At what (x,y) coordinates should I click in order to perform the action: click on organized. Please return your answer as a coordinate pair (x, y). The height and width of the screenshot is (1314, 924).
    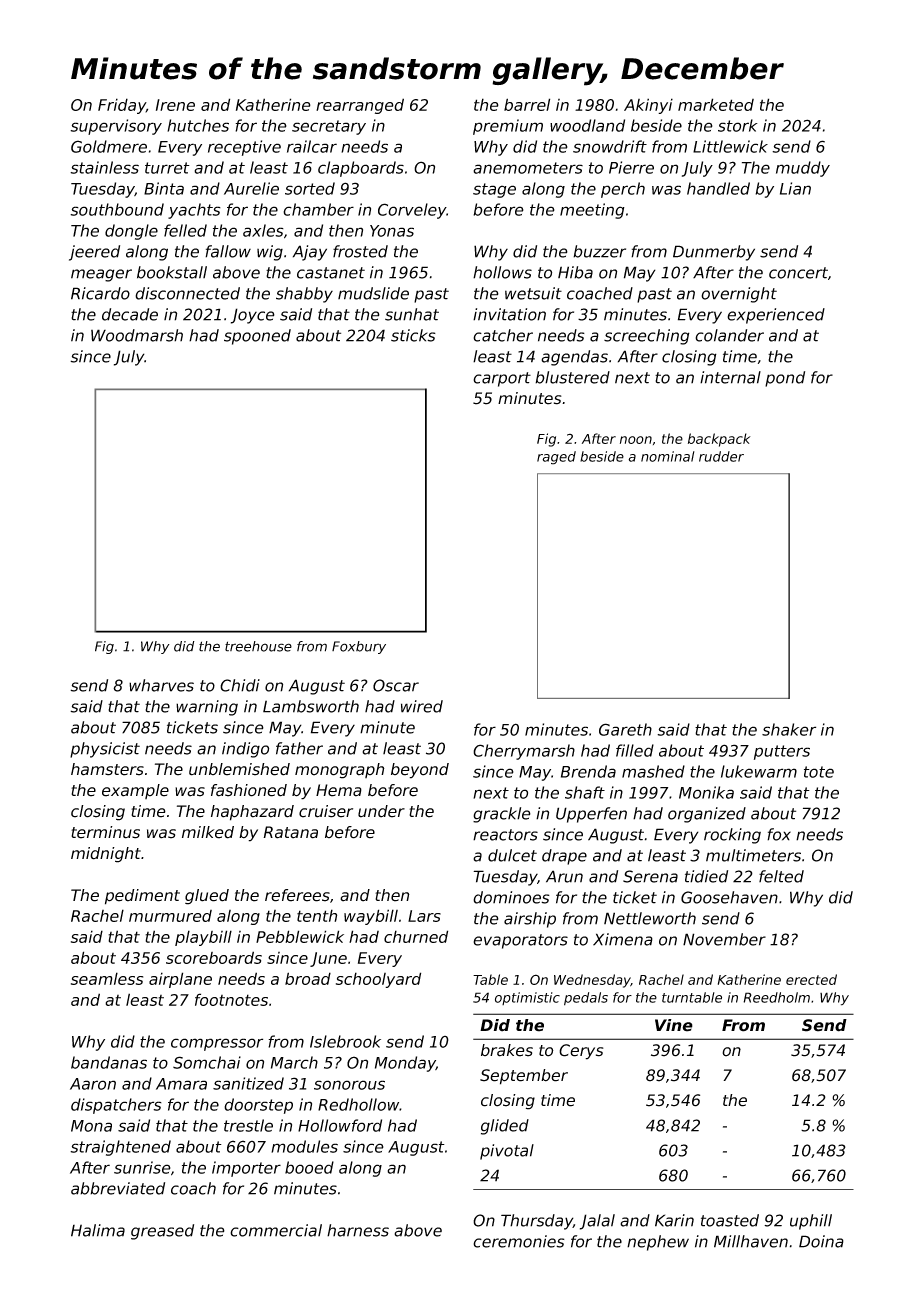
    Looking at the image, I should click on (707, 815).
